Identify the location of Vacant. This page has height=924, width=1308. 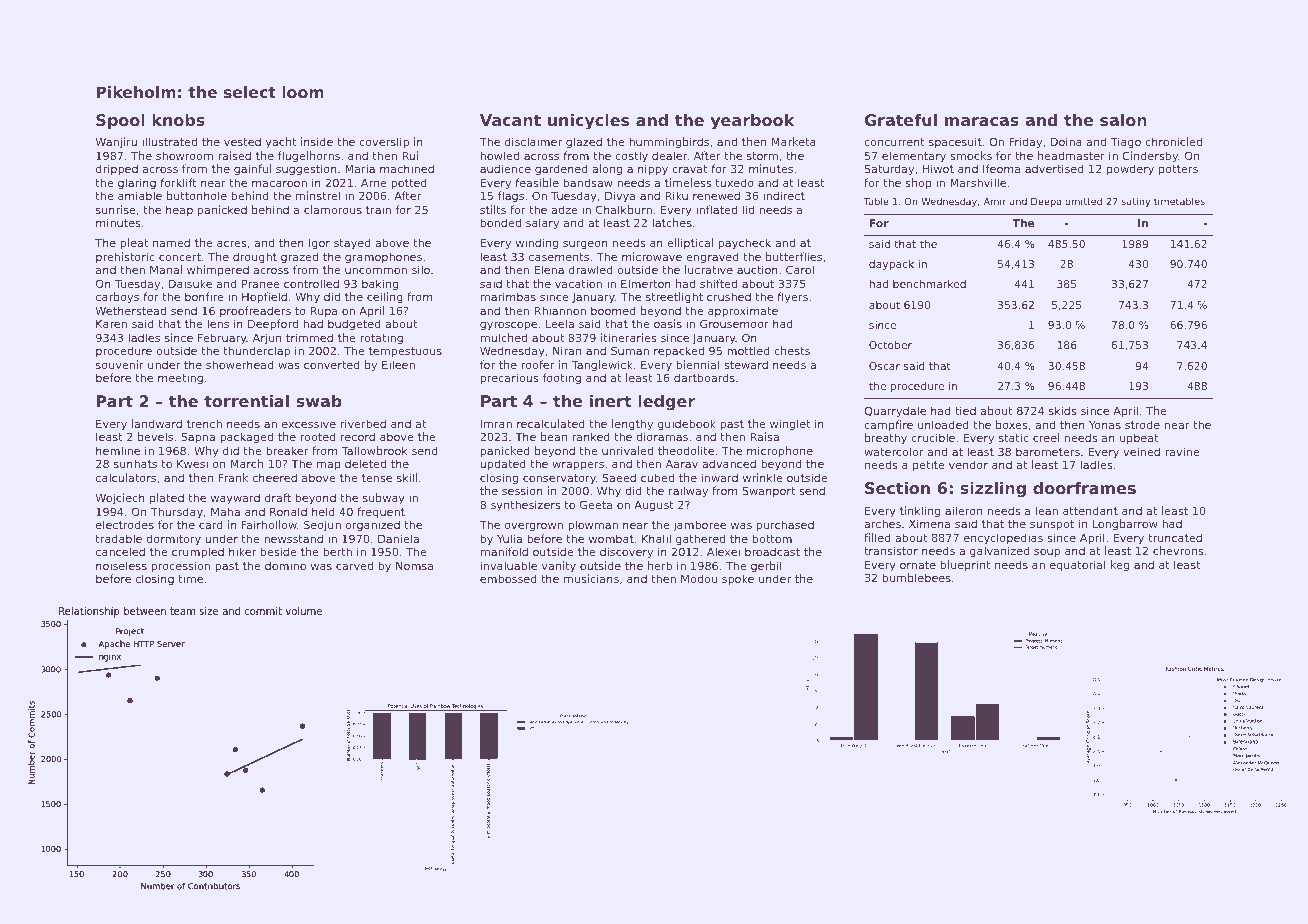
(510, 120).
